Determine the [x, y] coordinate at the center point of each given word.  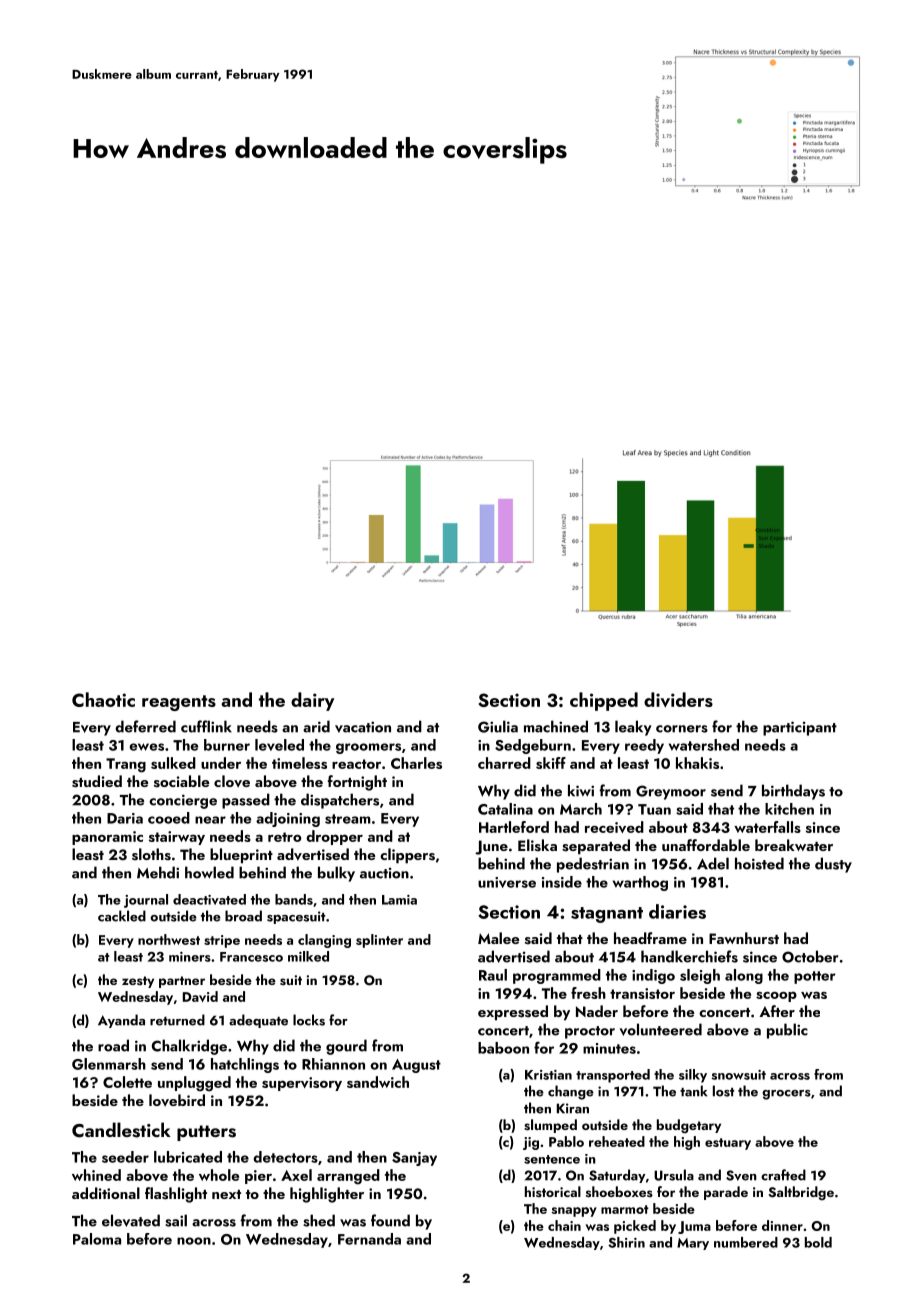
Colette [127, 1082]
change [571, 1092]
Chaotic [103, 699]
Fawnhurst [744, 938]
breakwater [794, 845]
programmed [557, 976]
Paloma [97, 1239]
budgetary [689, 1126]
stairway [177, 838]
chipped [604, 701]
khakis [697, 763]
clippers [407, 856]
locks [309, 1020]
